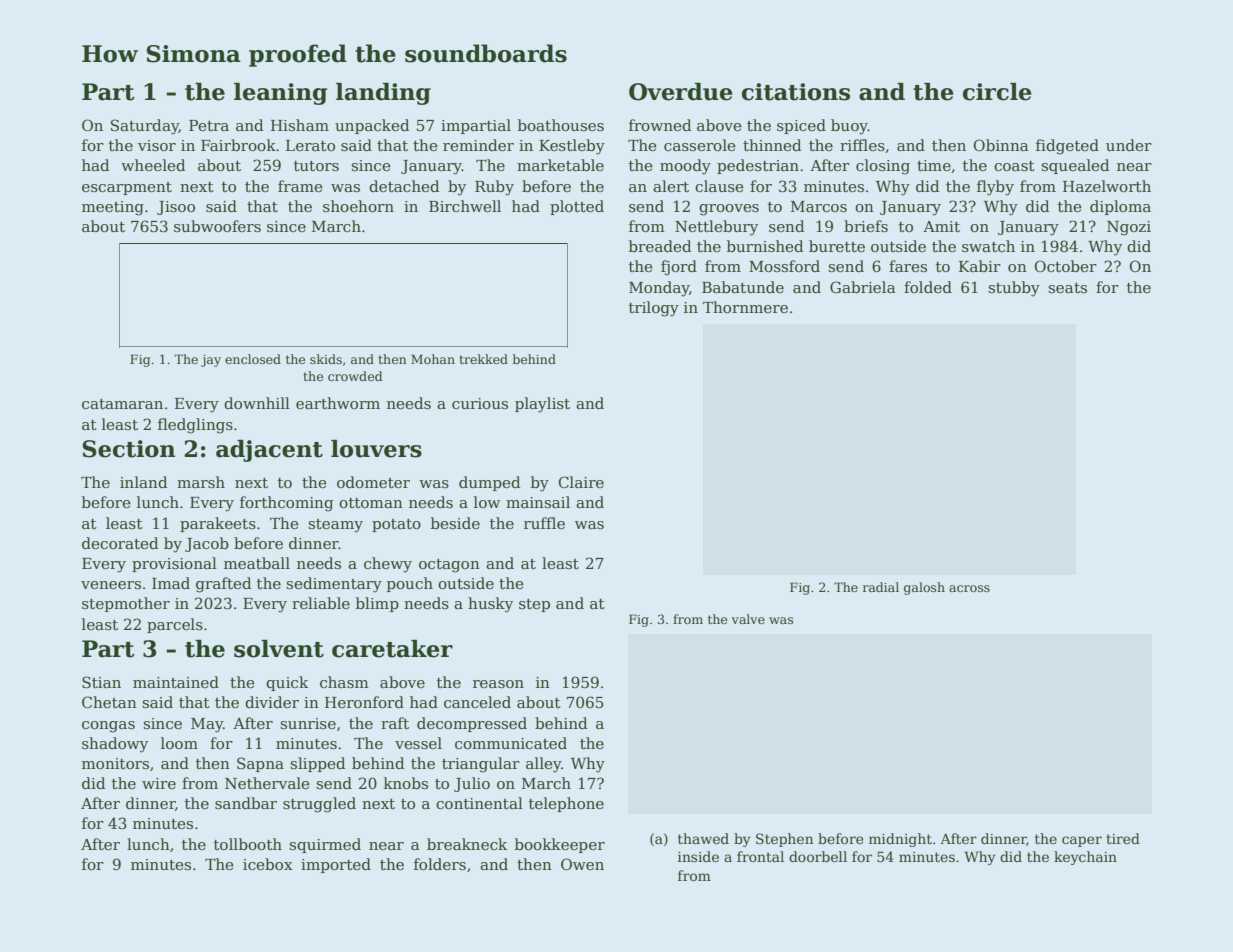  Describe the element at coordinates (542, 405) in the screenshot. I see `playlist` at that location.
